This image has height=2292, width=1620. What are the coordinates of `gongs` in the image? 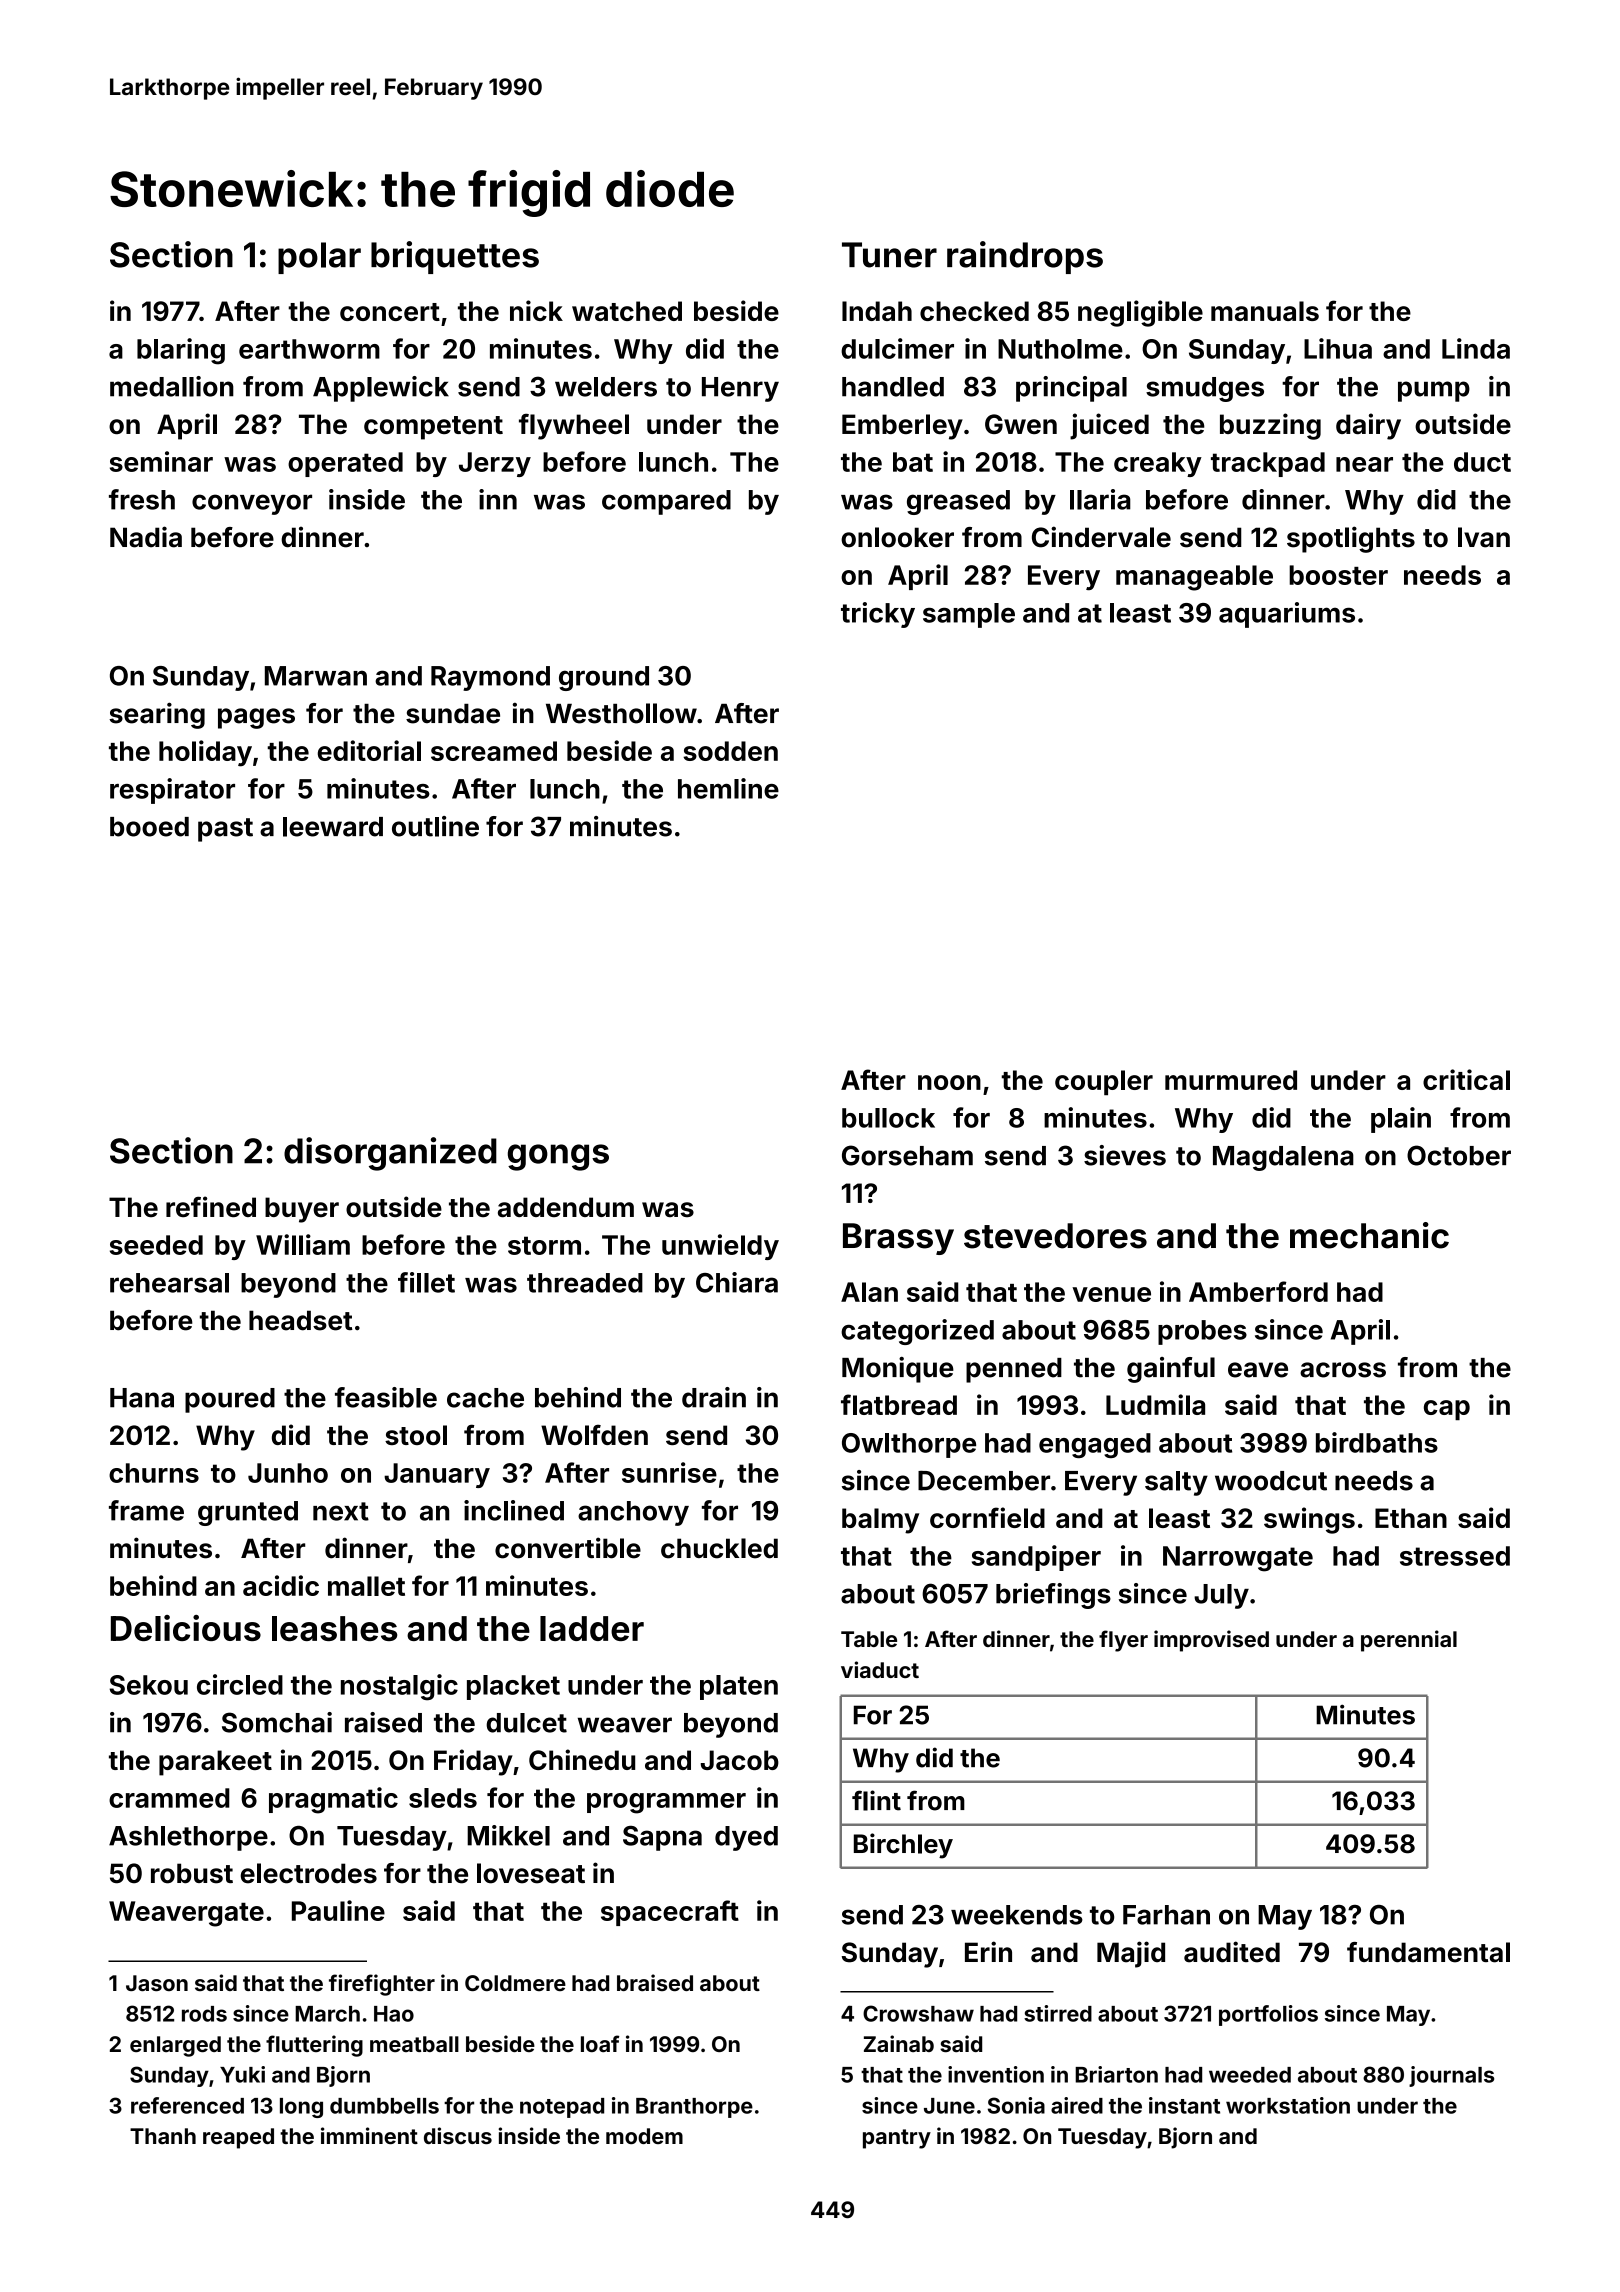 It's located at (558, 1157).
